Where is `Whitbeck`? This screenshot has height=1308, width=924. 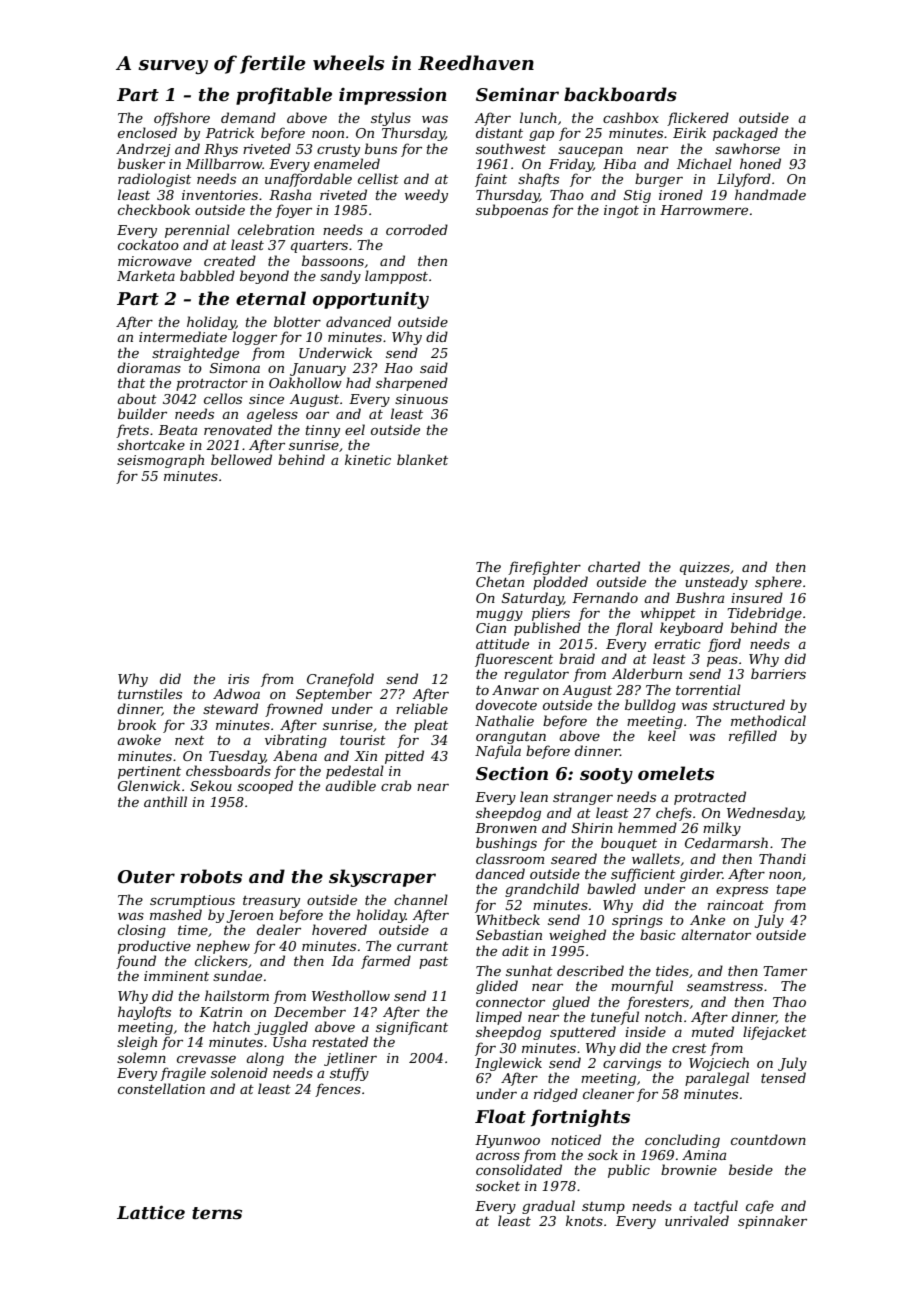 Whitbeck is located at coordinates (508, 919).
